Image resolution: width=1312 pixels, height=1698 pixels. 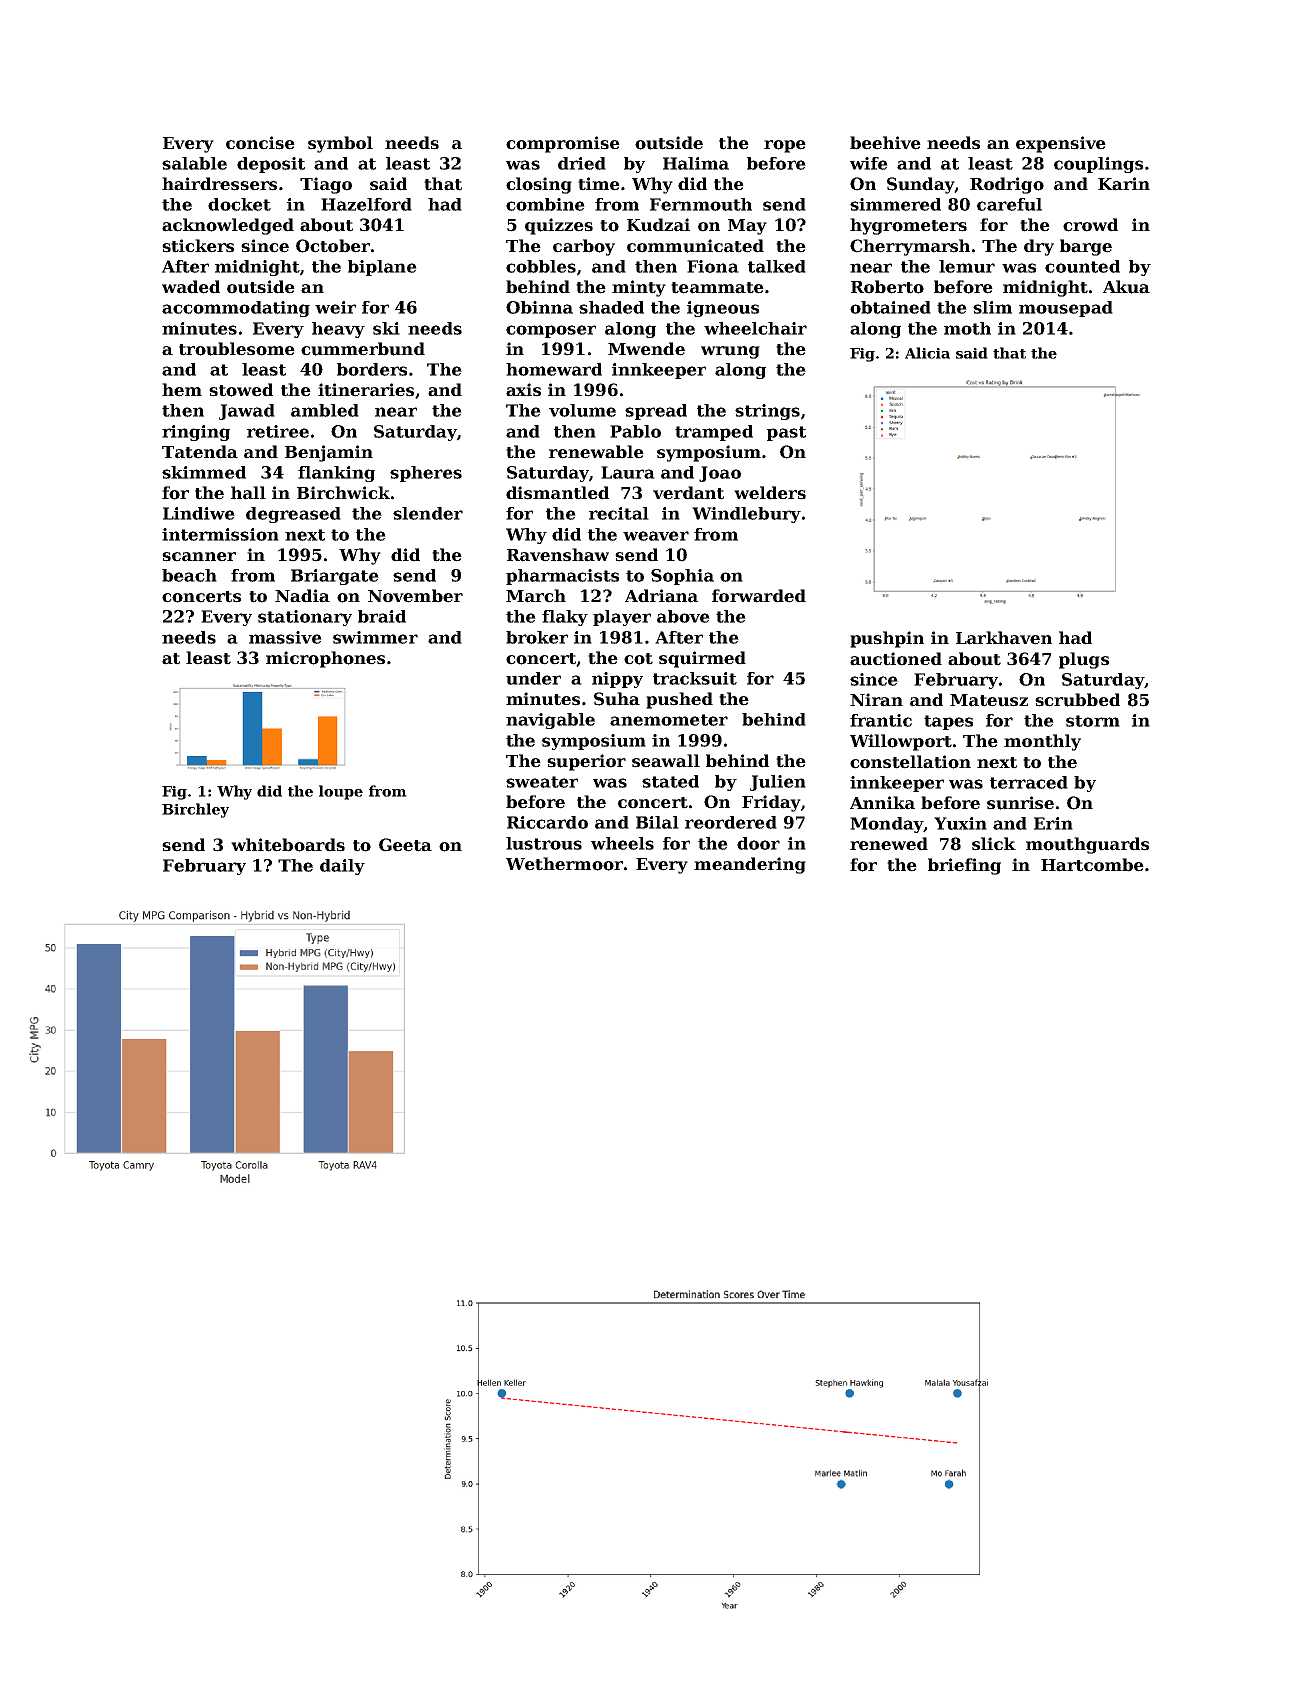 What do you see at coordinates (767, 412) in the screenshot?
I see `strings` at bounding box center [767, 412].
